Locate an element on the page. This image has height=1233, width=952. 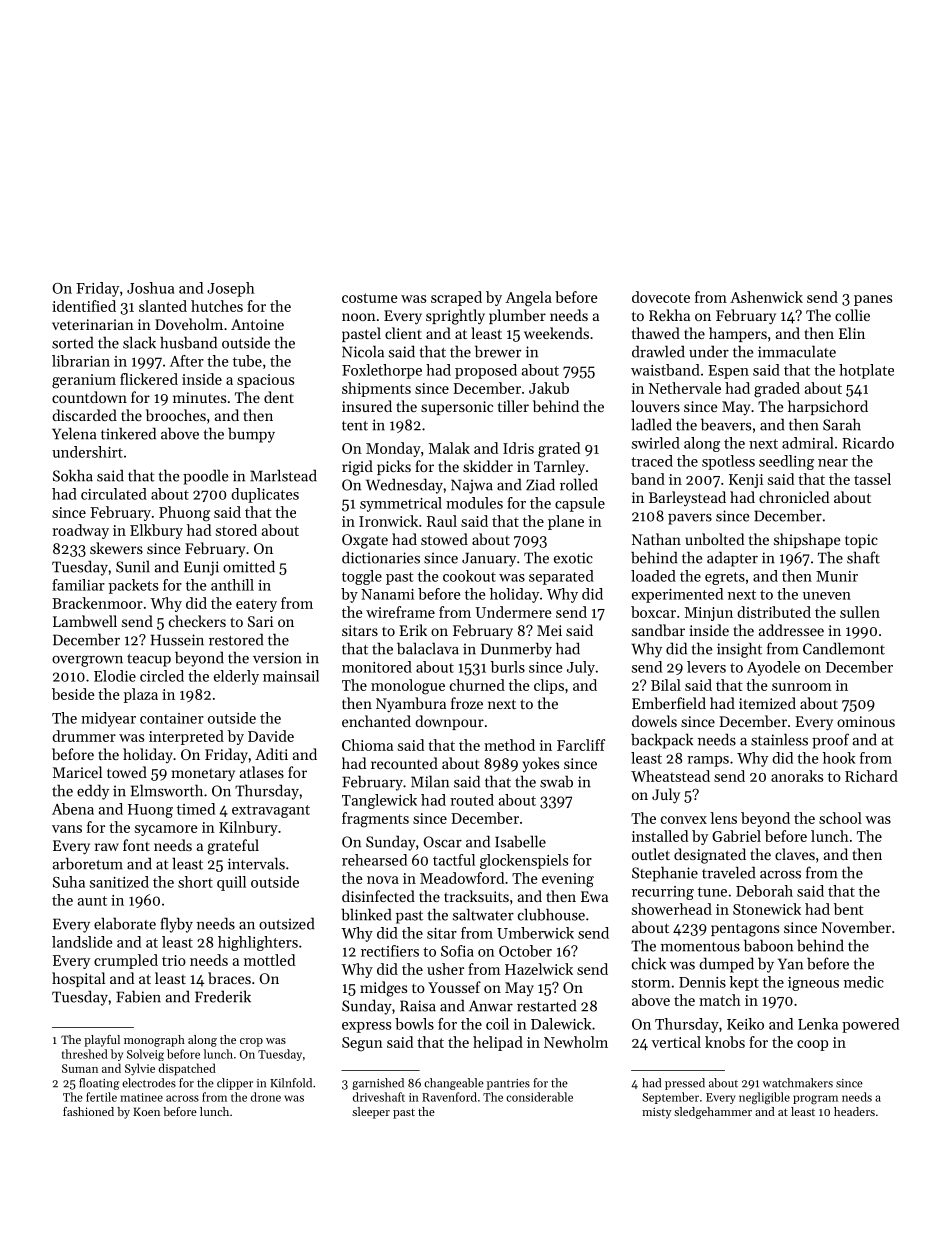
school is located at coordinates (840, 818).
